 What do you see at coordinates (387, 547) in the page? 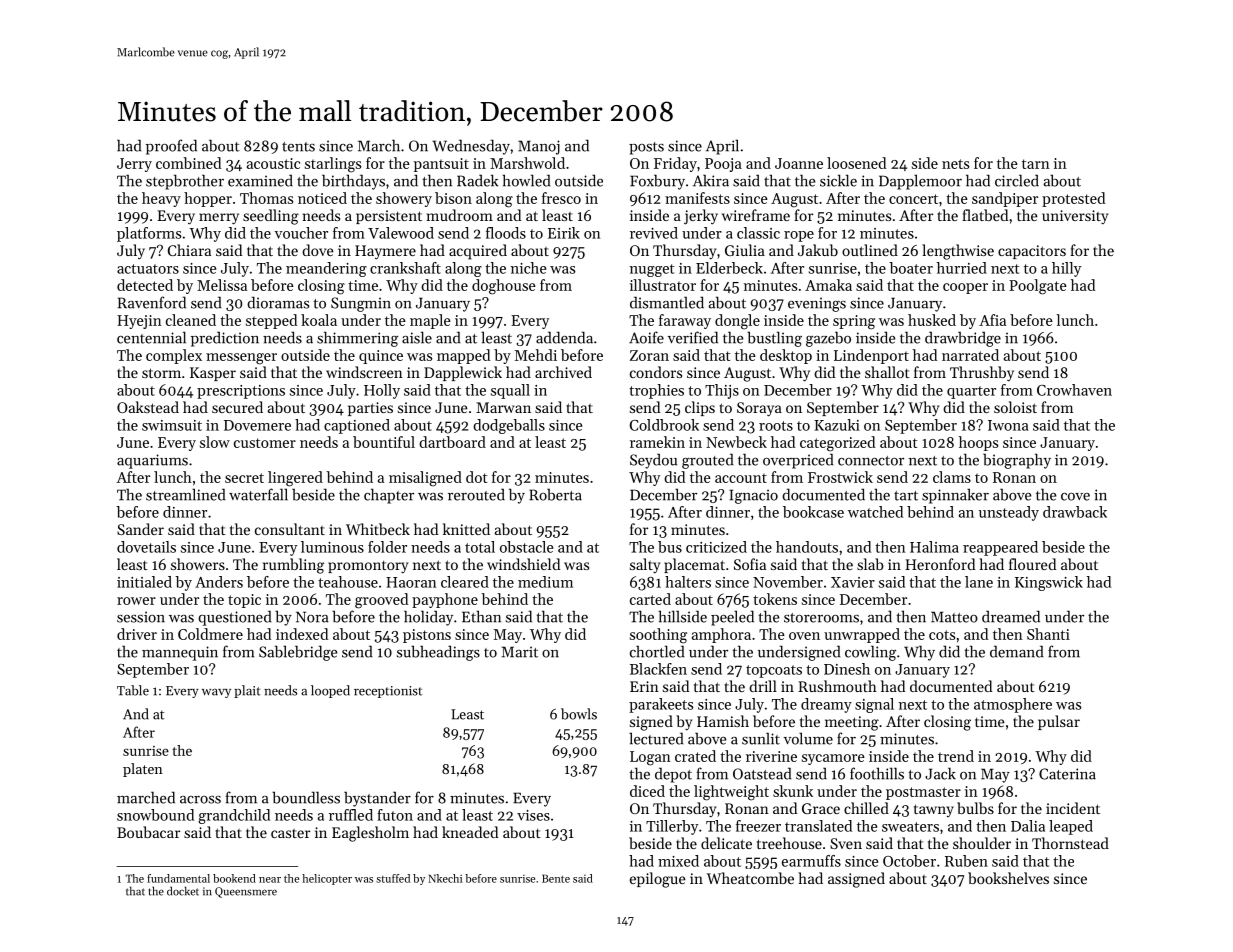
I see `folder` at bounding box center [387, 547].
